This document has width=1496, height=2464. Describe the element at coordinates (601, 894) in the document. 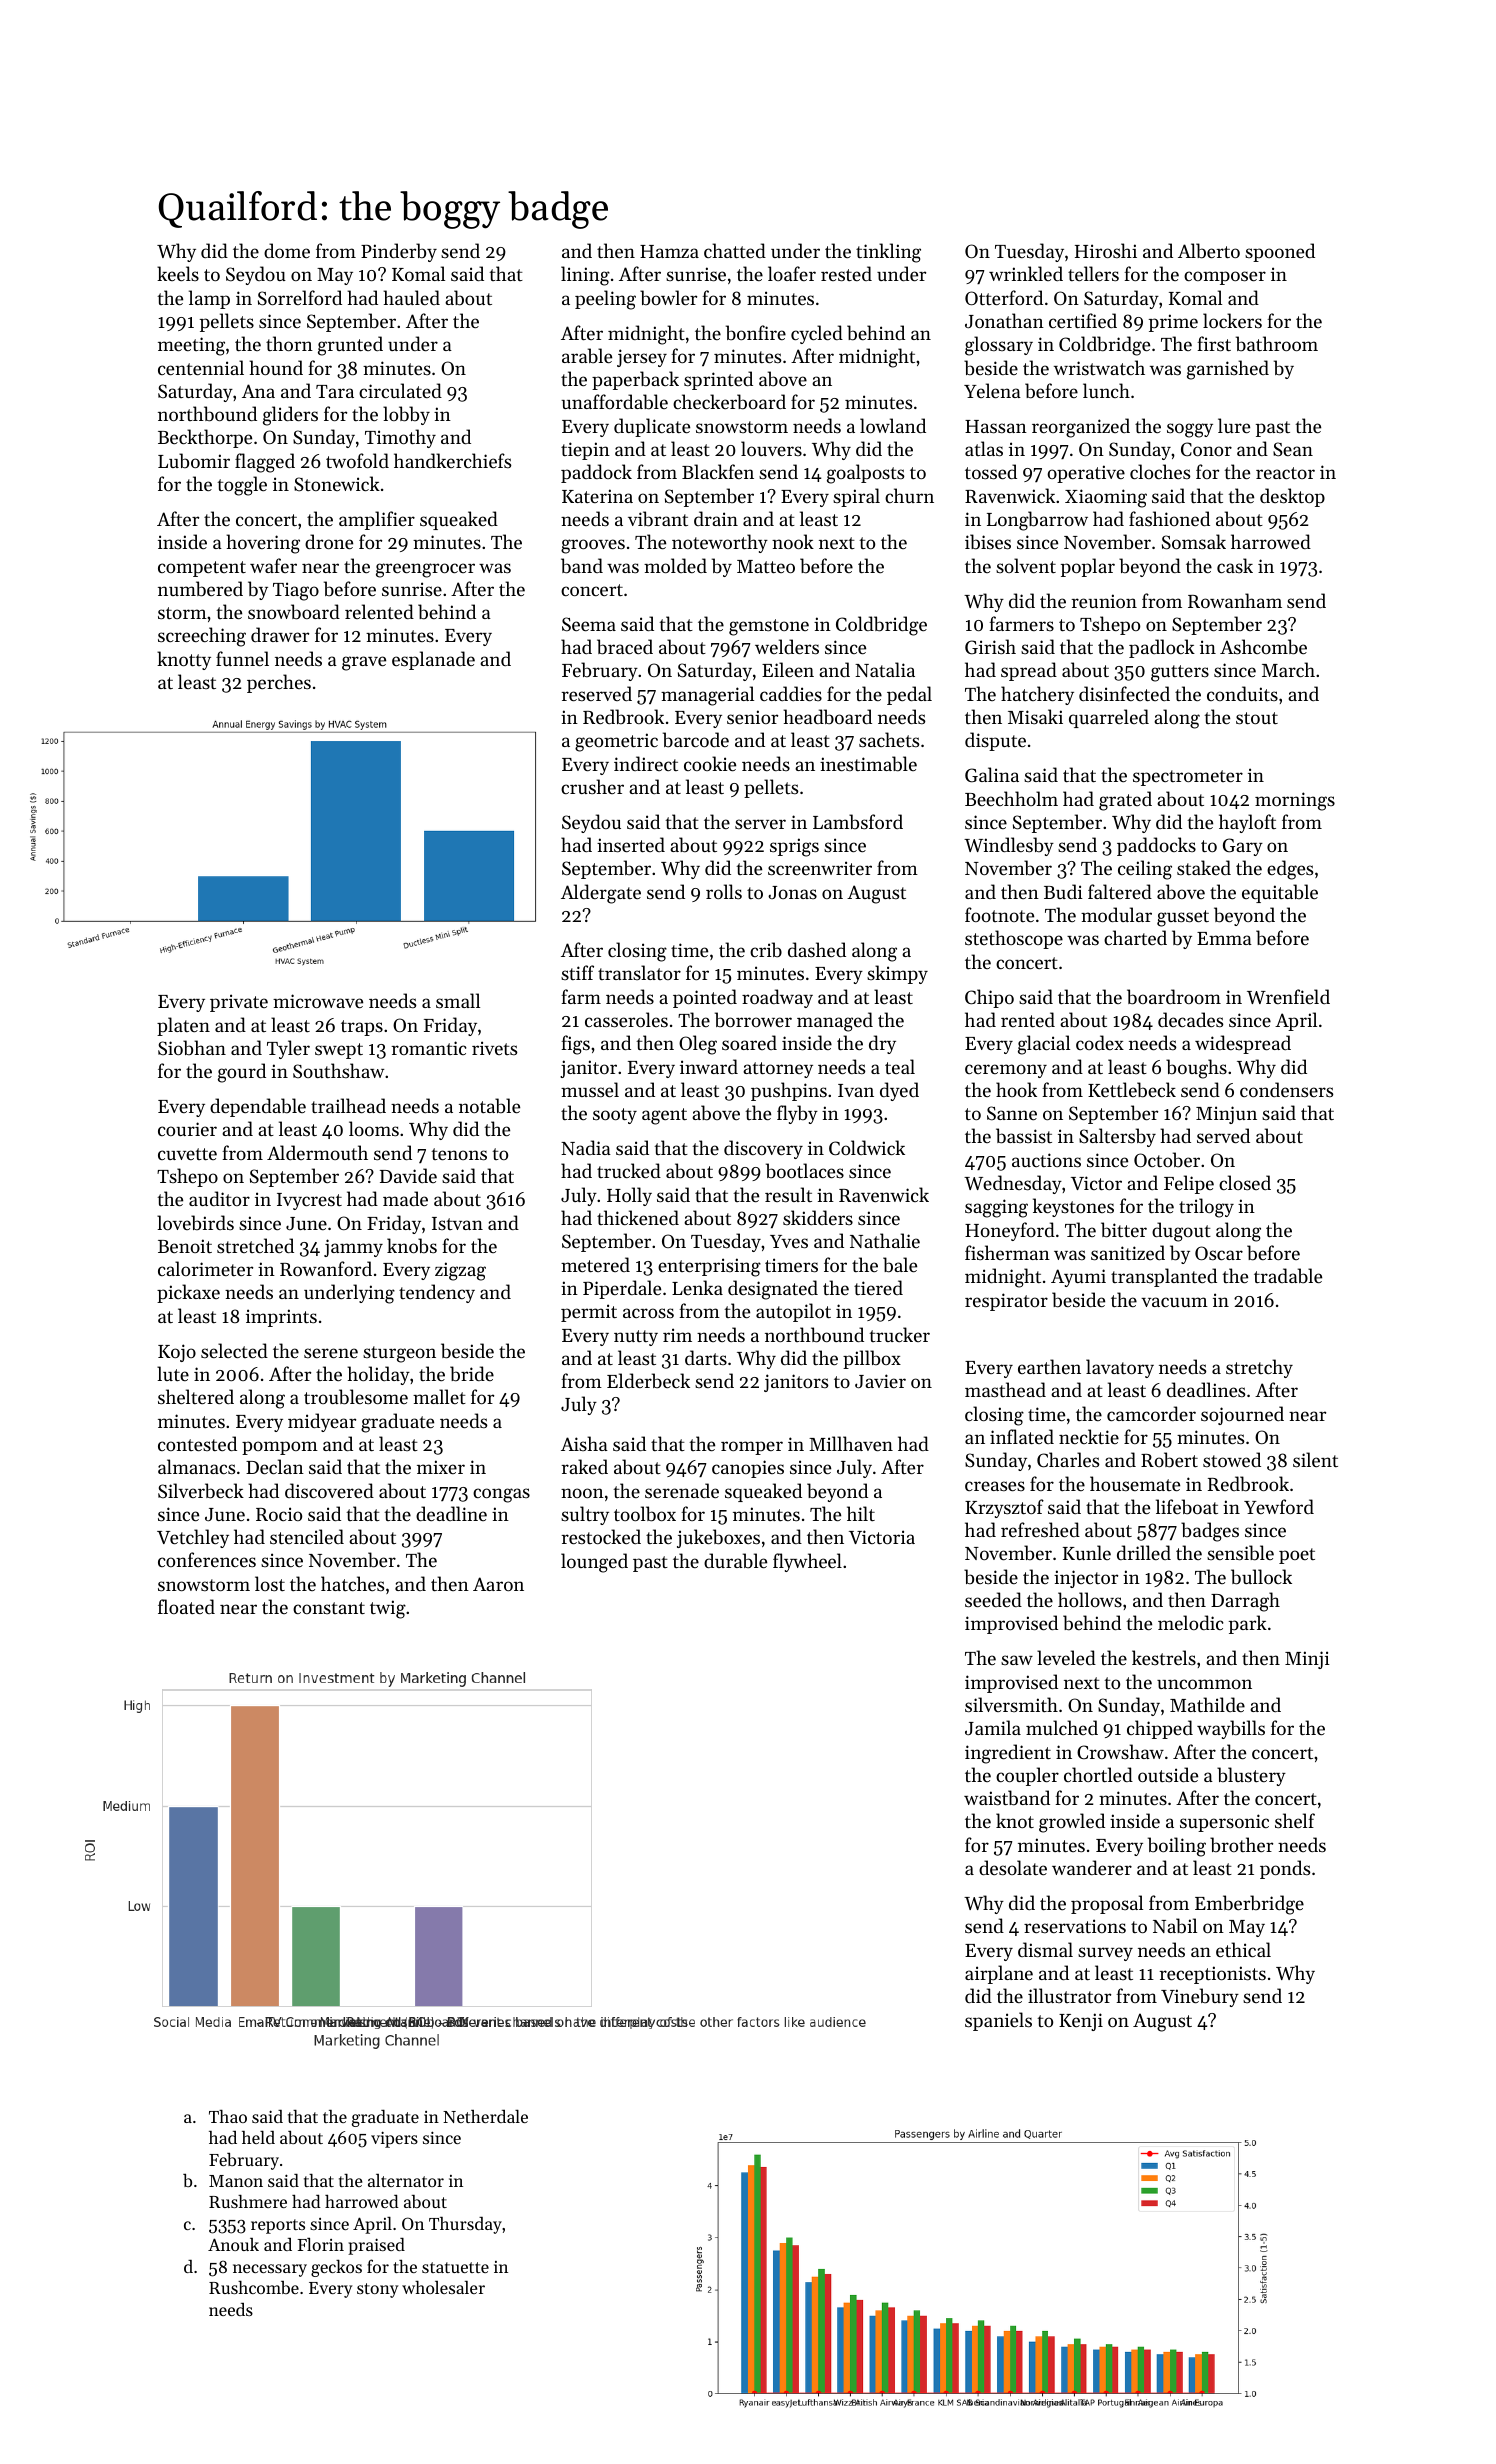

I see `Aldergate` at that location.
